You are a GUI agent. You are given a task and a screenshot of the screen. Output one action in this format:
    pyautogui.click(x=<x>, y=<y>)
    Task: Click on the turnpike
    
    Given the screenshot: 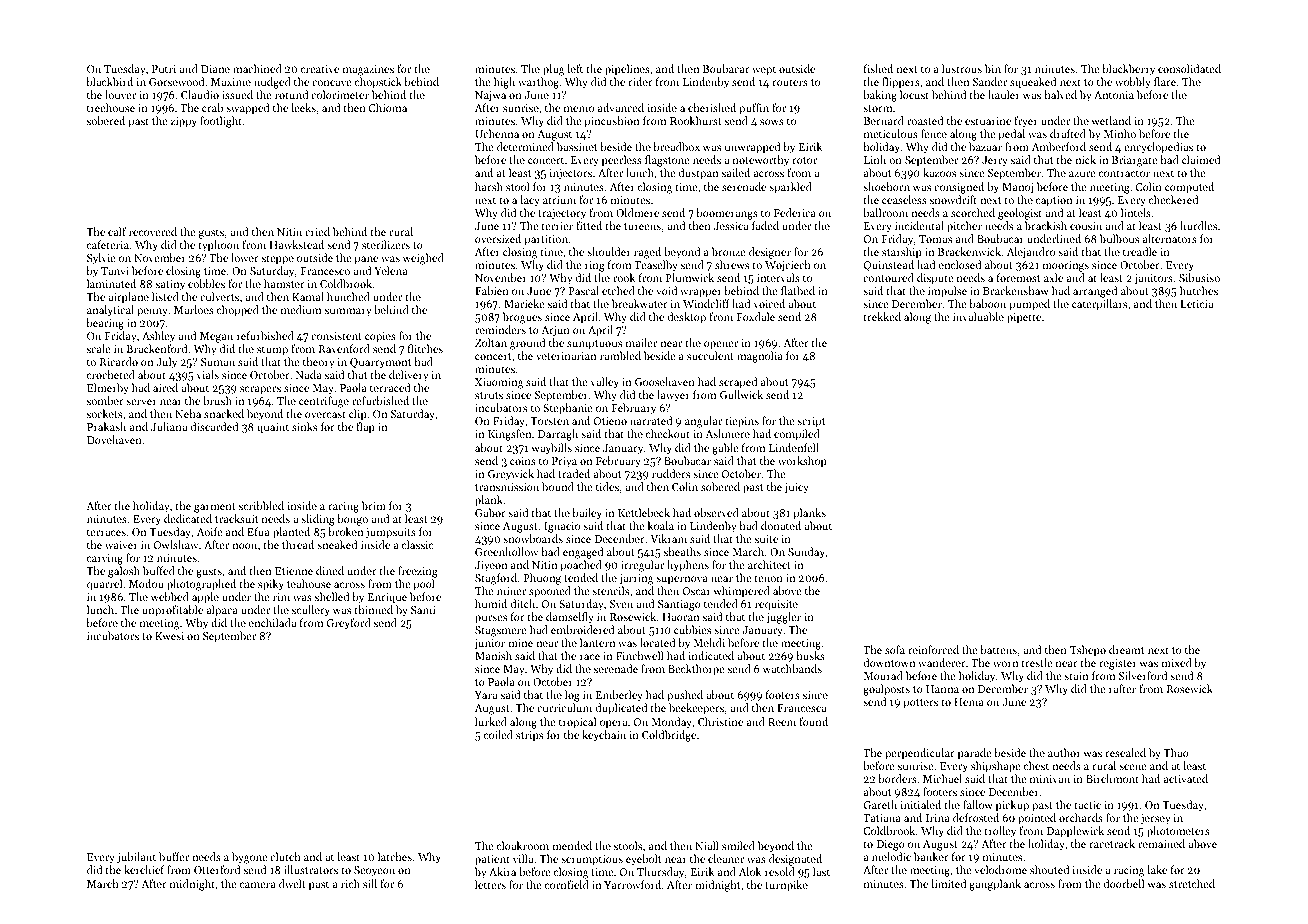 What is the action you would take?
    pyautogui.click(x=786, y=886)
